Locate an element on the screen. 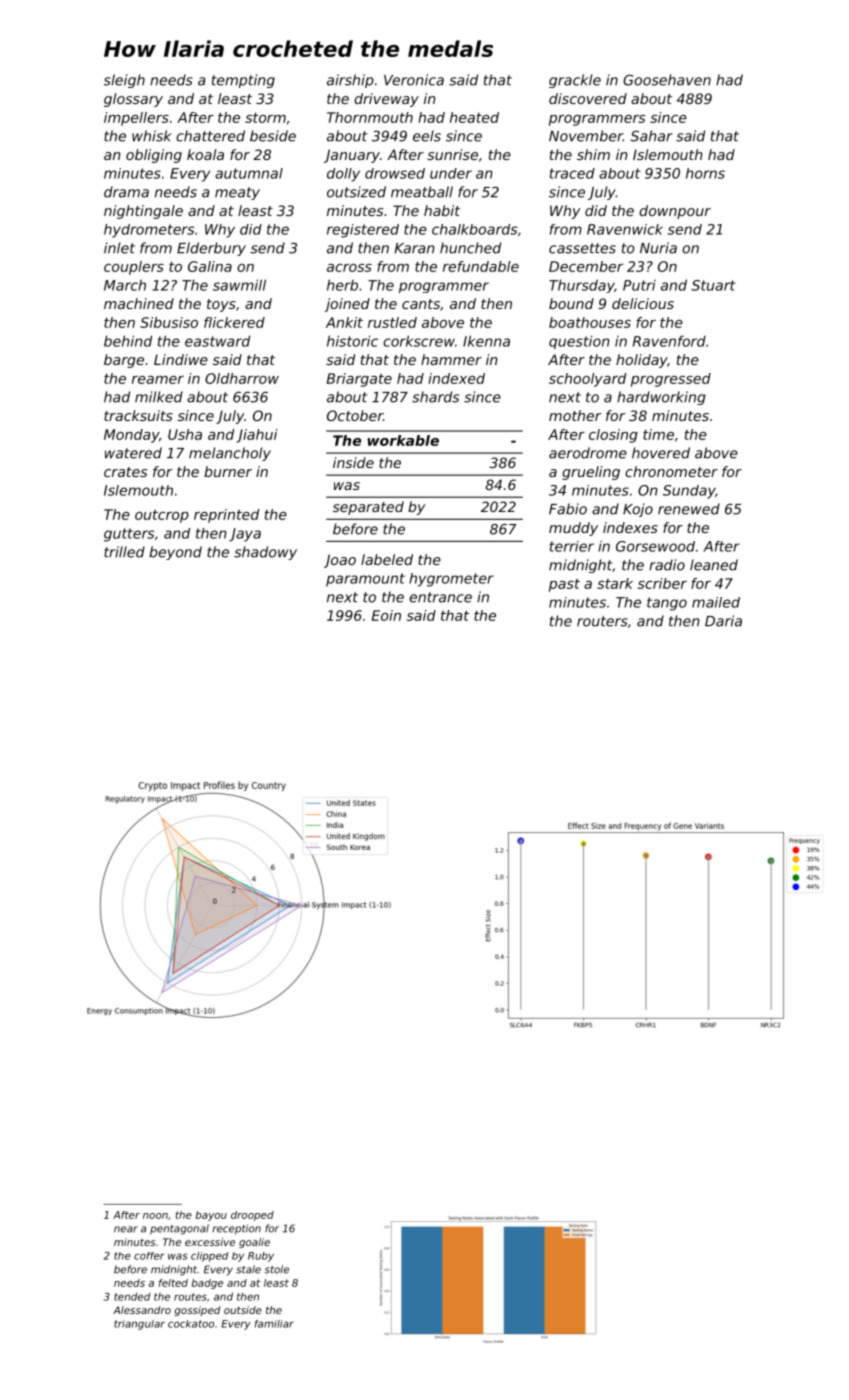 The width and height of the screenshot is (849, 1400). beyond is located at coordinates (175, 553).
